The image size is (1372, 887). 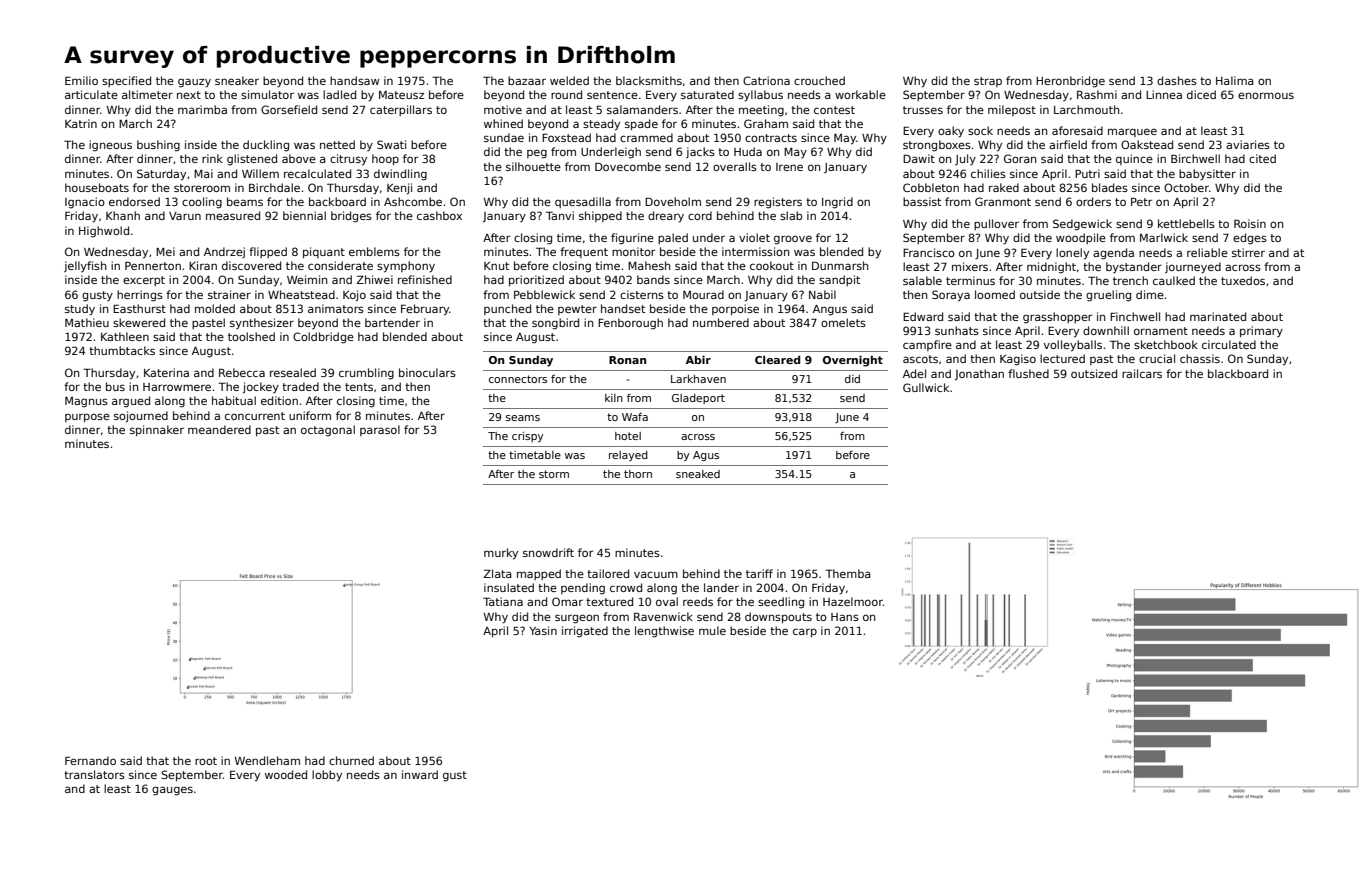 I want to click on crouched, so click(x=819, y=80).
